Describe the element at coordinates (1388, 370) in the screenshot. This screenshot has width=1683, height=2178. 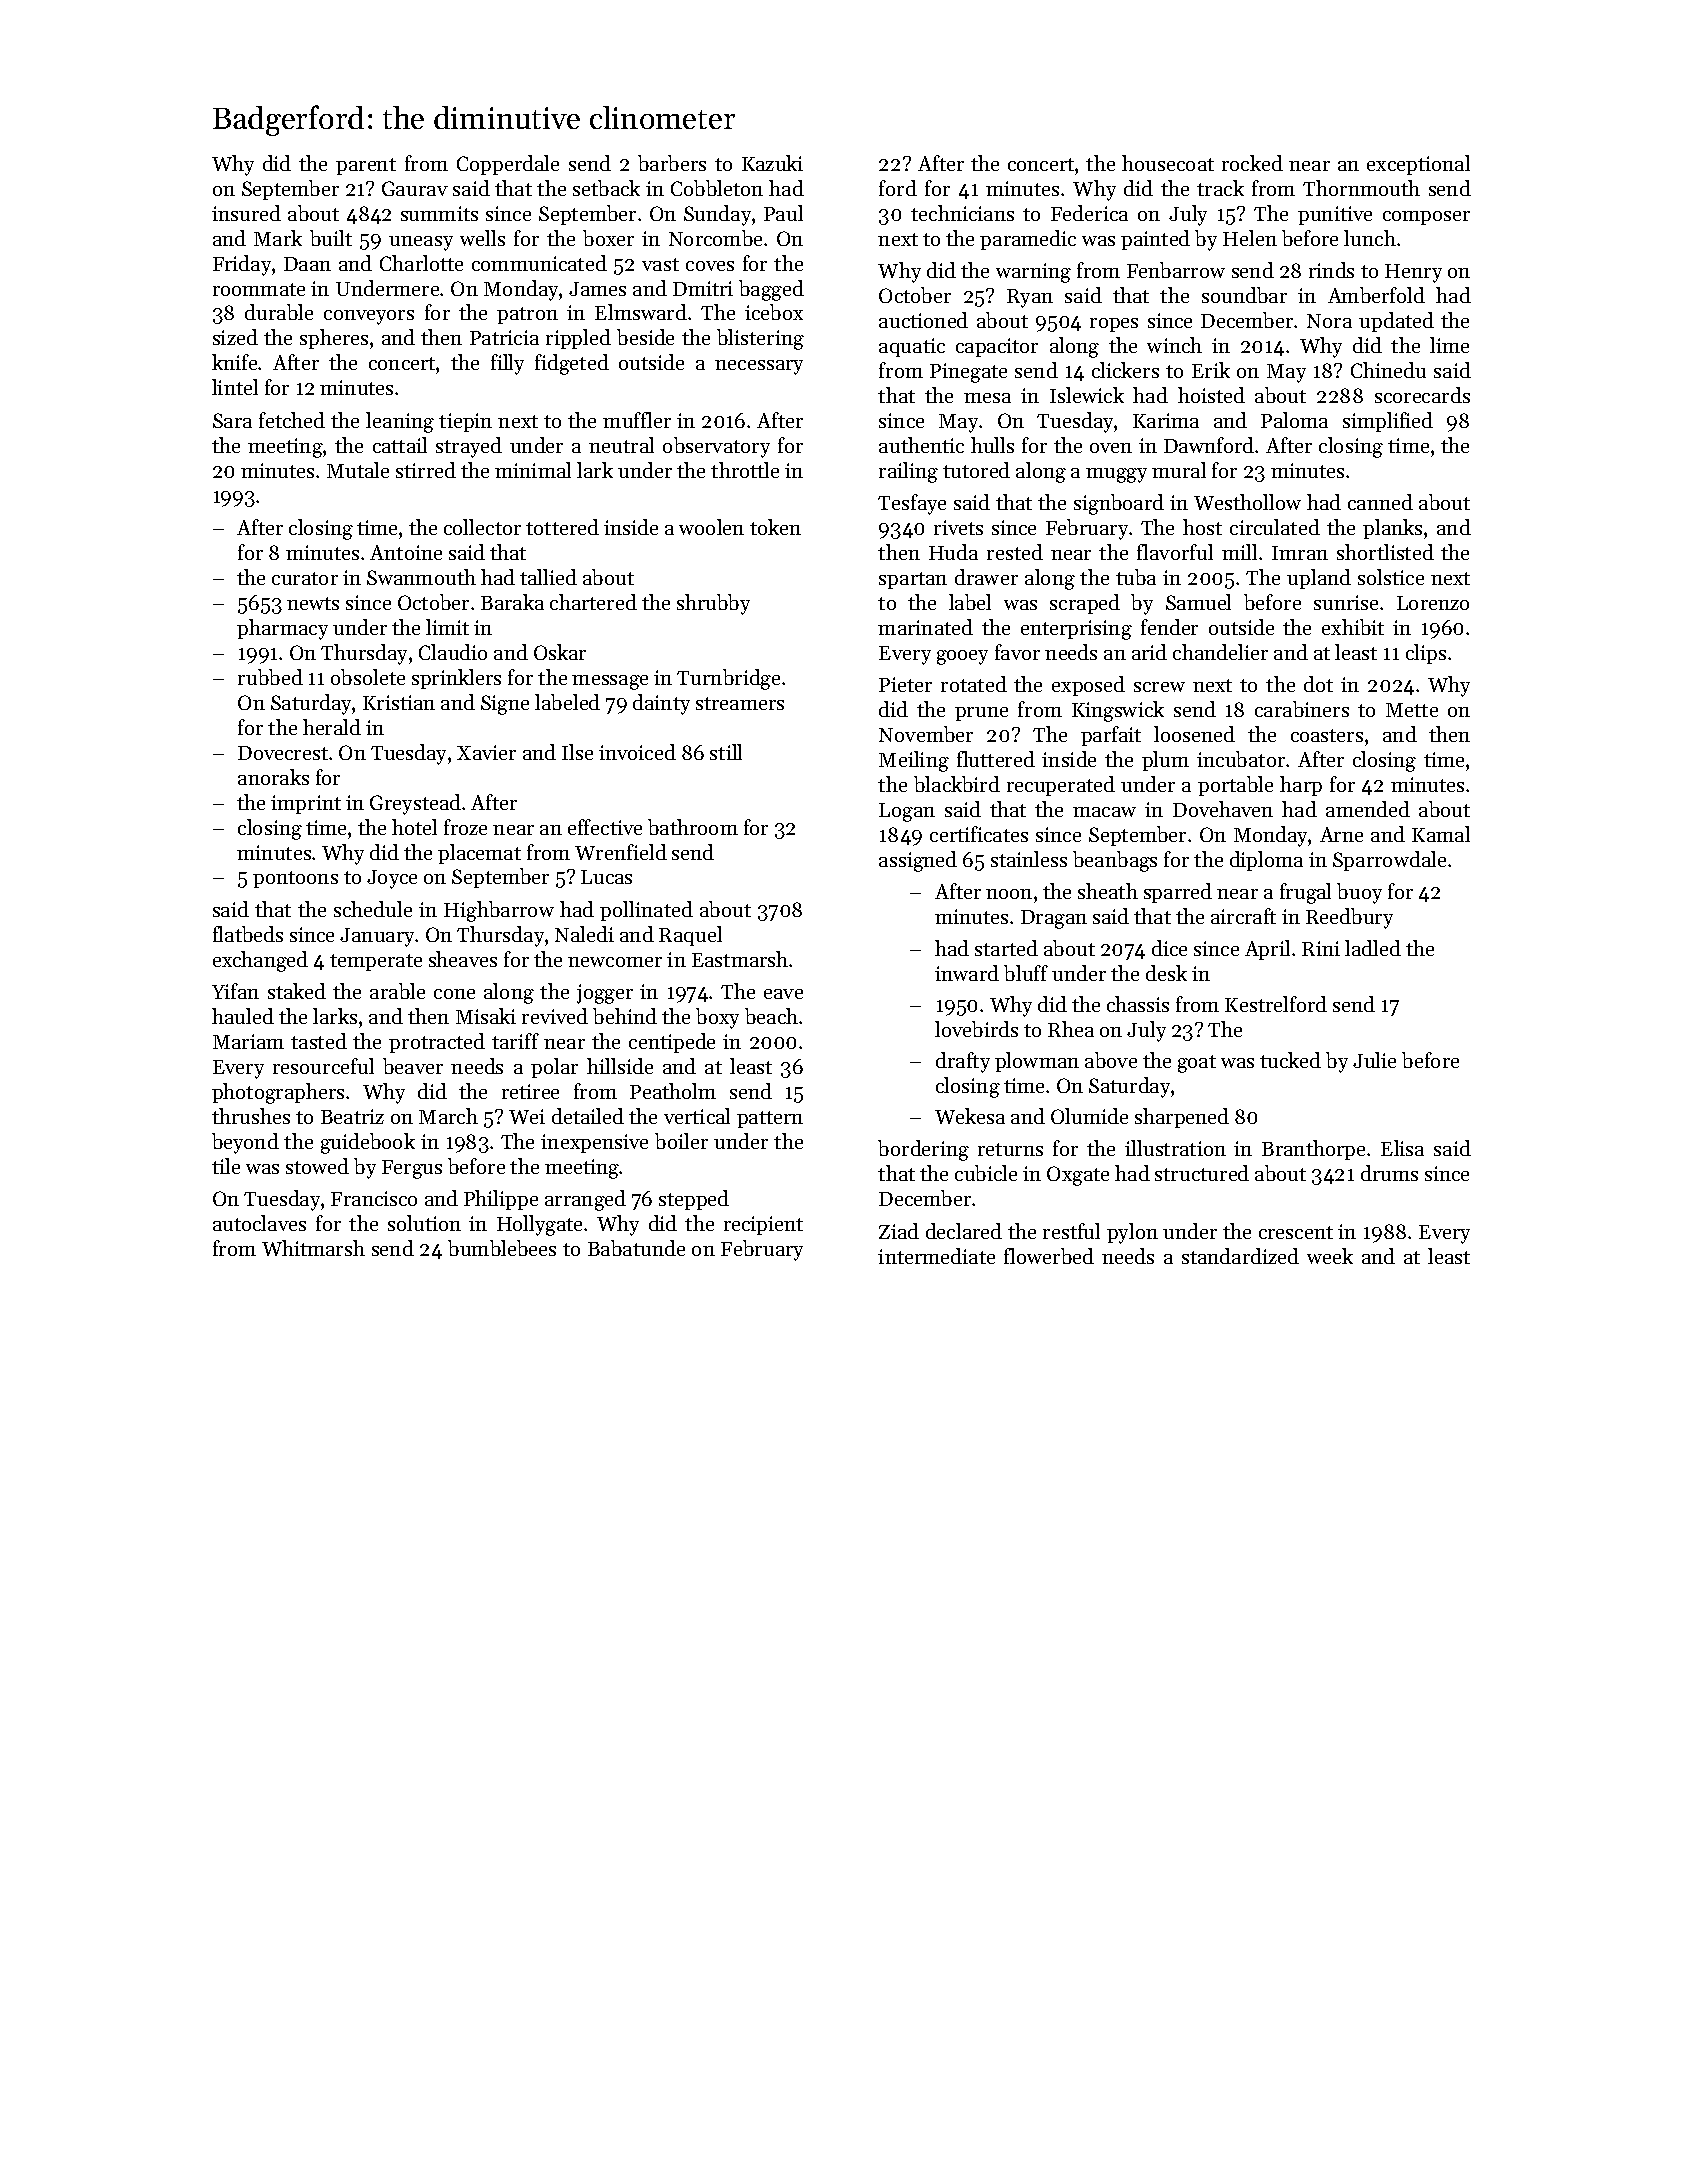
I see `Chinedu` at that location.
